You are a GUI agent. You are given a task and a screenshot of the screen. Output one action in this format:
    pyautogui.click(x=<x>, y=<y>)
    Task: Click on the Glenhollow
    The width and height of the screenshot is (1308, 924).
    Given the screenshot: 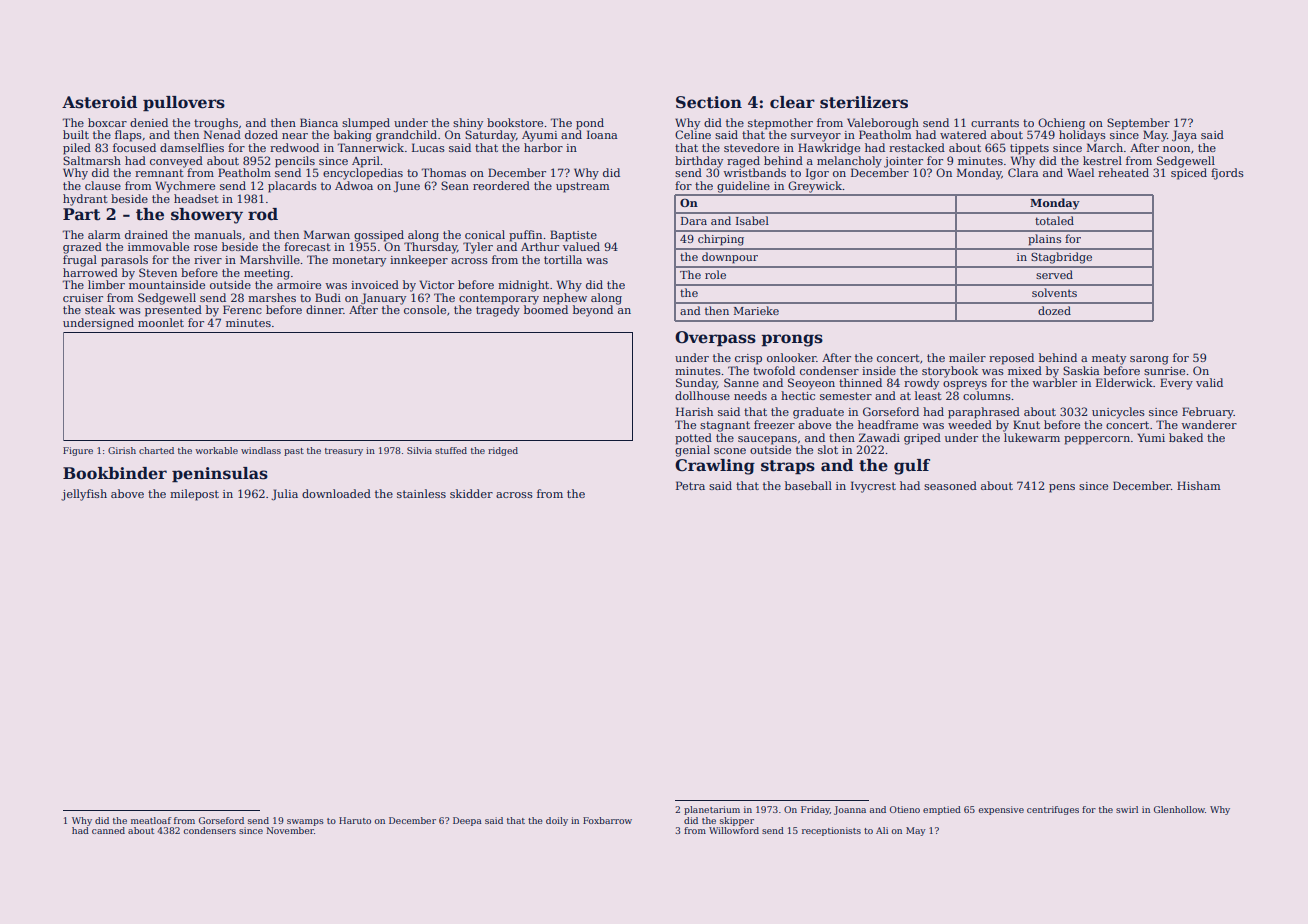 What is the action you would take?
    pyautogui.click(x=1179, y=809)
